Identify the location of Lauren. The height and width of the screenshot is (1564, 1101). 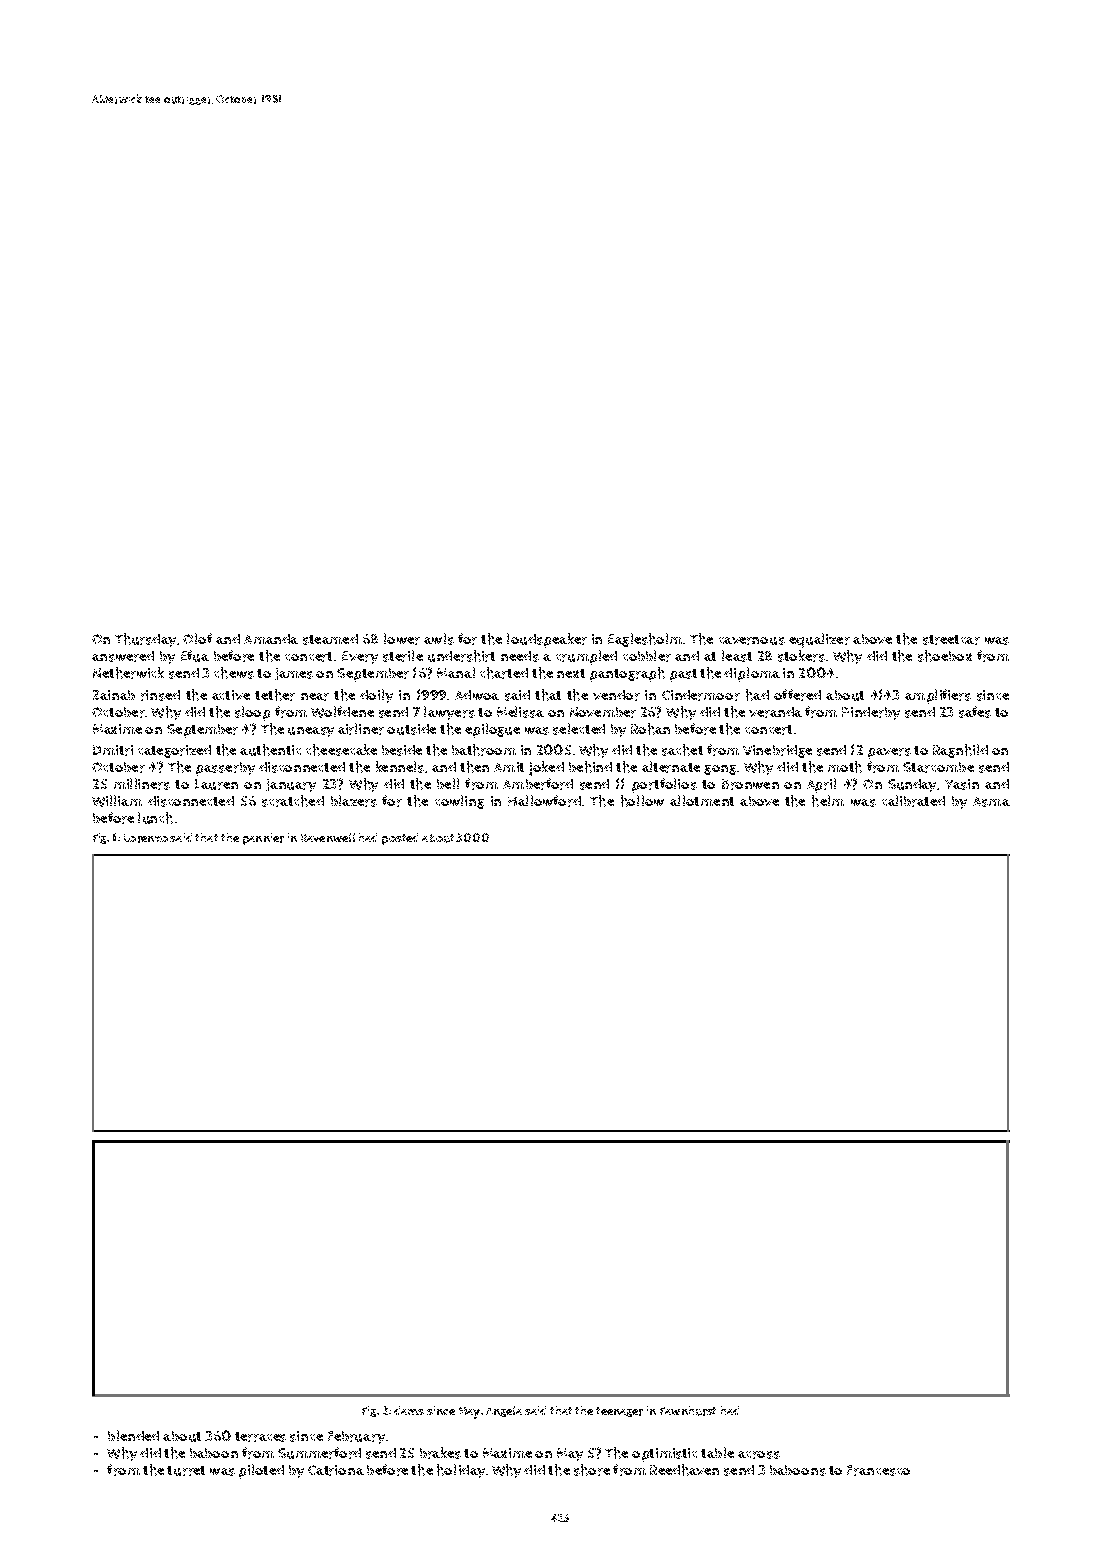
(216, 784).
